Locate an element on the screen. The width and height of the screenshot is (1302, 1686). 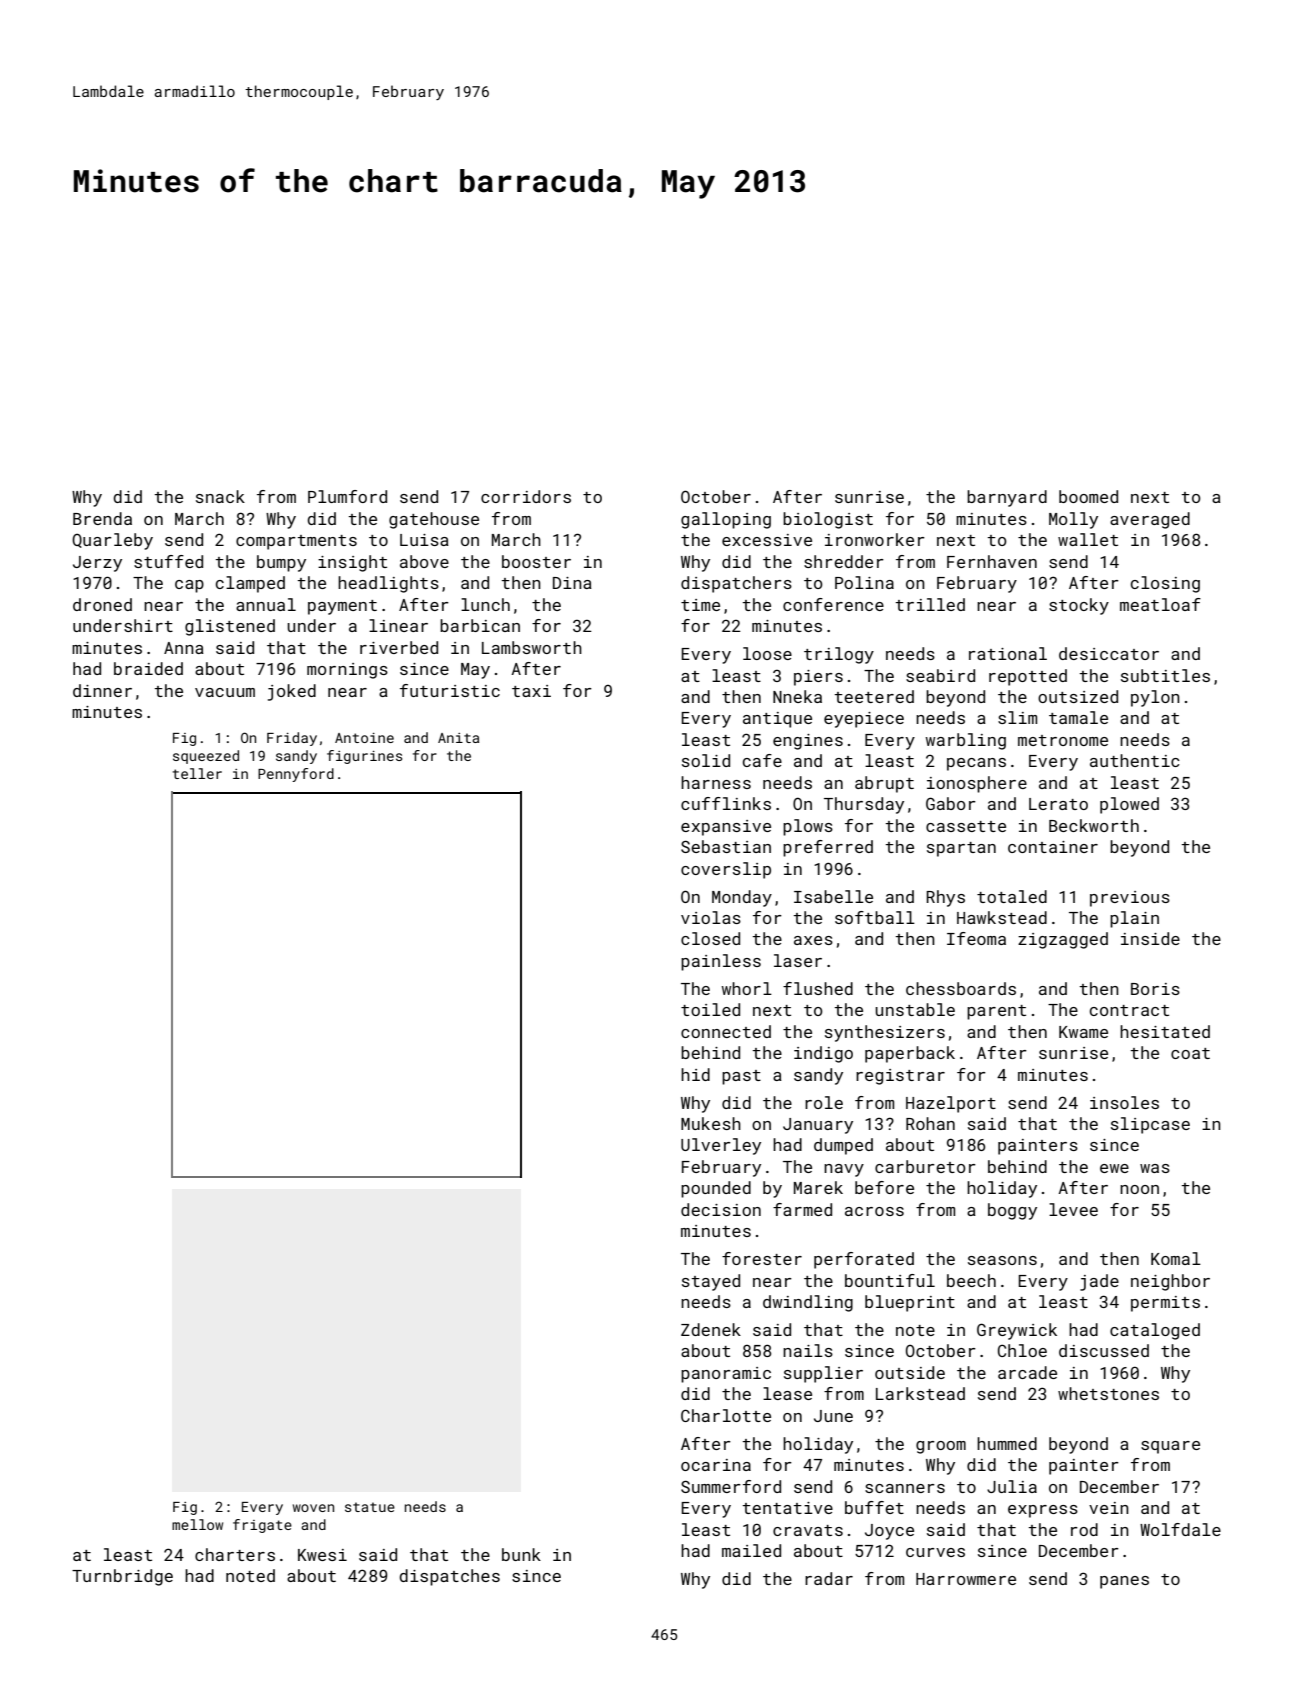
taxi is located at coordinates (531, 691).
